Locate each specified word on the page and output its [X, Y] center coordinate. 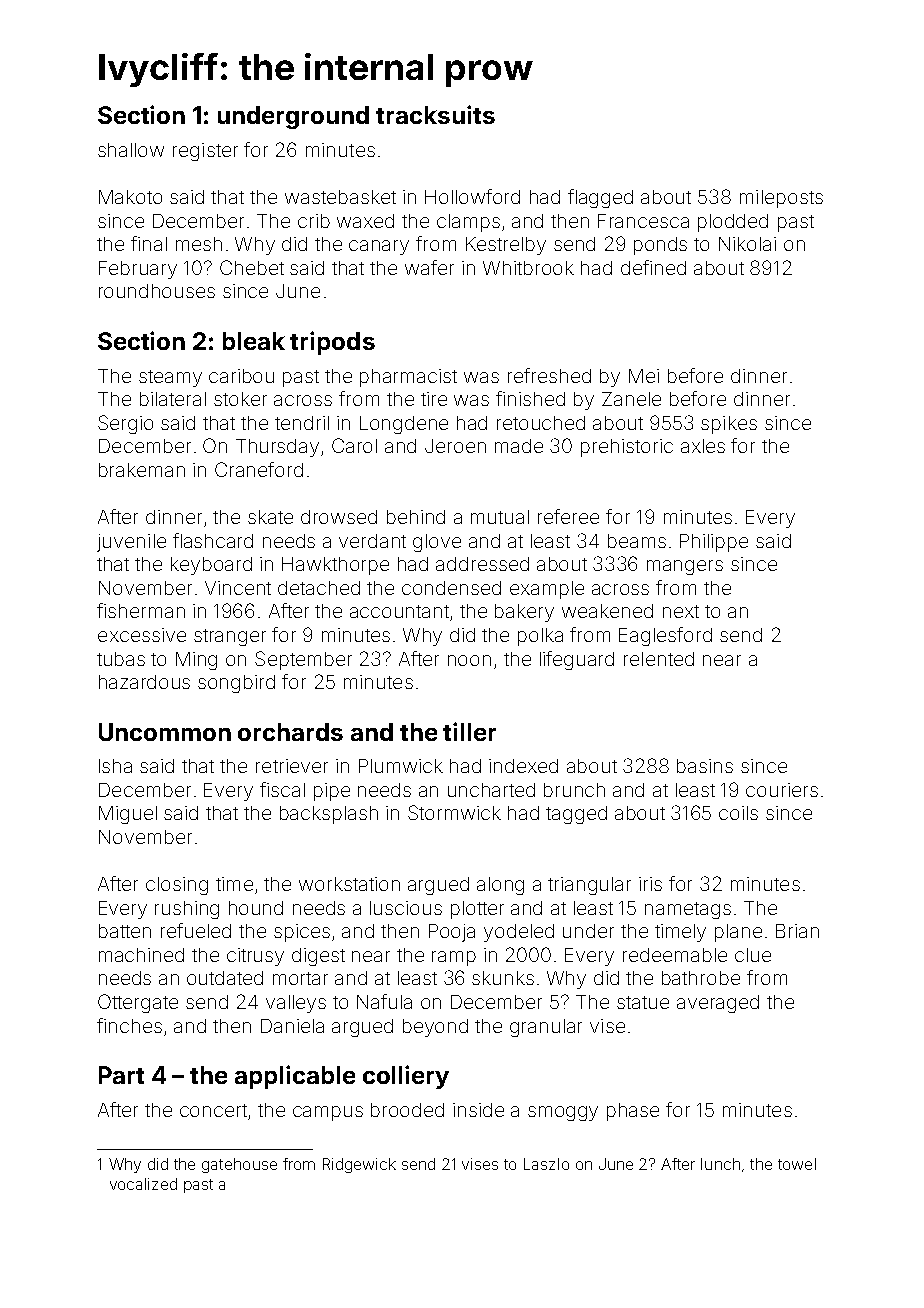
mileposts [781, 199]
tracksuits [435, 114]
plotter [477, 910]
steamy [170, 378]
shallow [131, 150]
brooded [407, 1110]
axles [703, 446]
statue [643, 1002]
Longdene [404, 425]
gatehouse [239, 1165]
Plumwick [401, 766]
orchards [290, 732]
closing [177, 886]
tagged [576, 815]
